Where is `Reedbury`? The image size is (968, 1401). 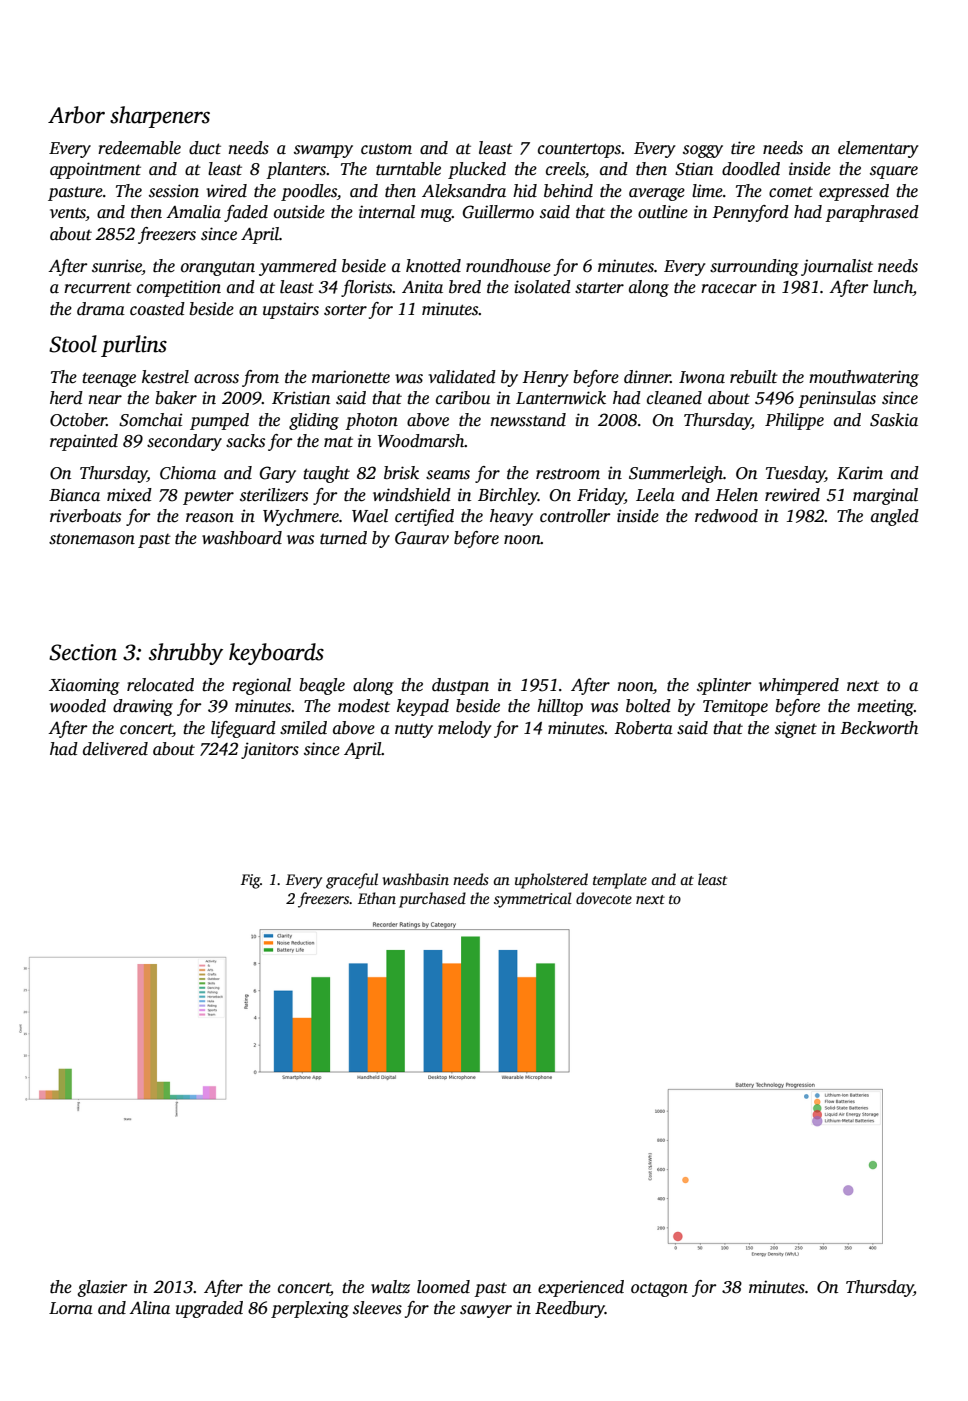 Reedbury is located at coordinates (570, 1309).
